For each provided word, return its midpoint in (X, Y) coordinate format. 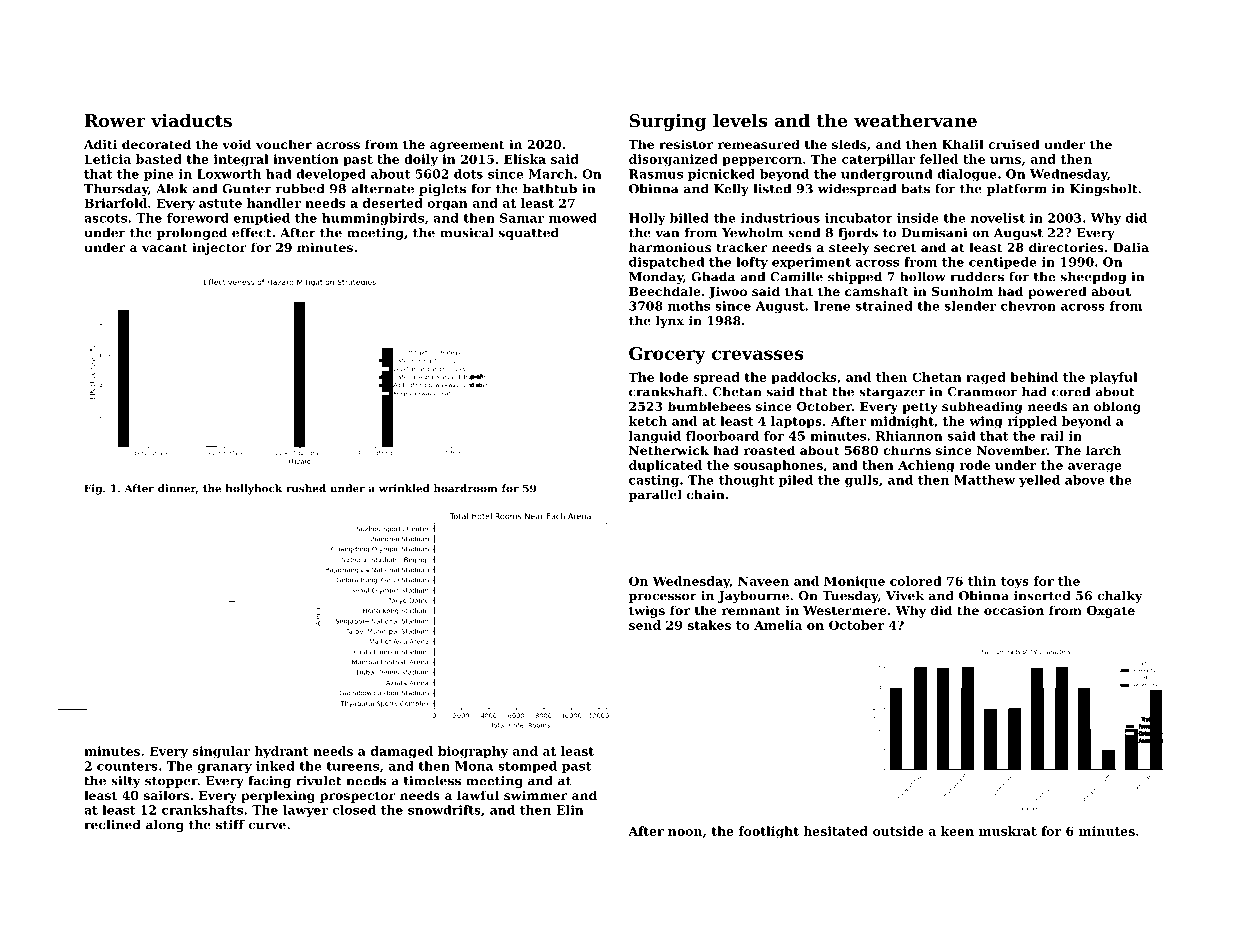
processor (663, 598)
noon (685, 832)
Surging (668, 122)
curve (267, 826)
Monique (854, 582)
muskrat (1008, 831)
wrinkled (404, 488)
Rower (115, 120)
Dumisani (934, 233)
